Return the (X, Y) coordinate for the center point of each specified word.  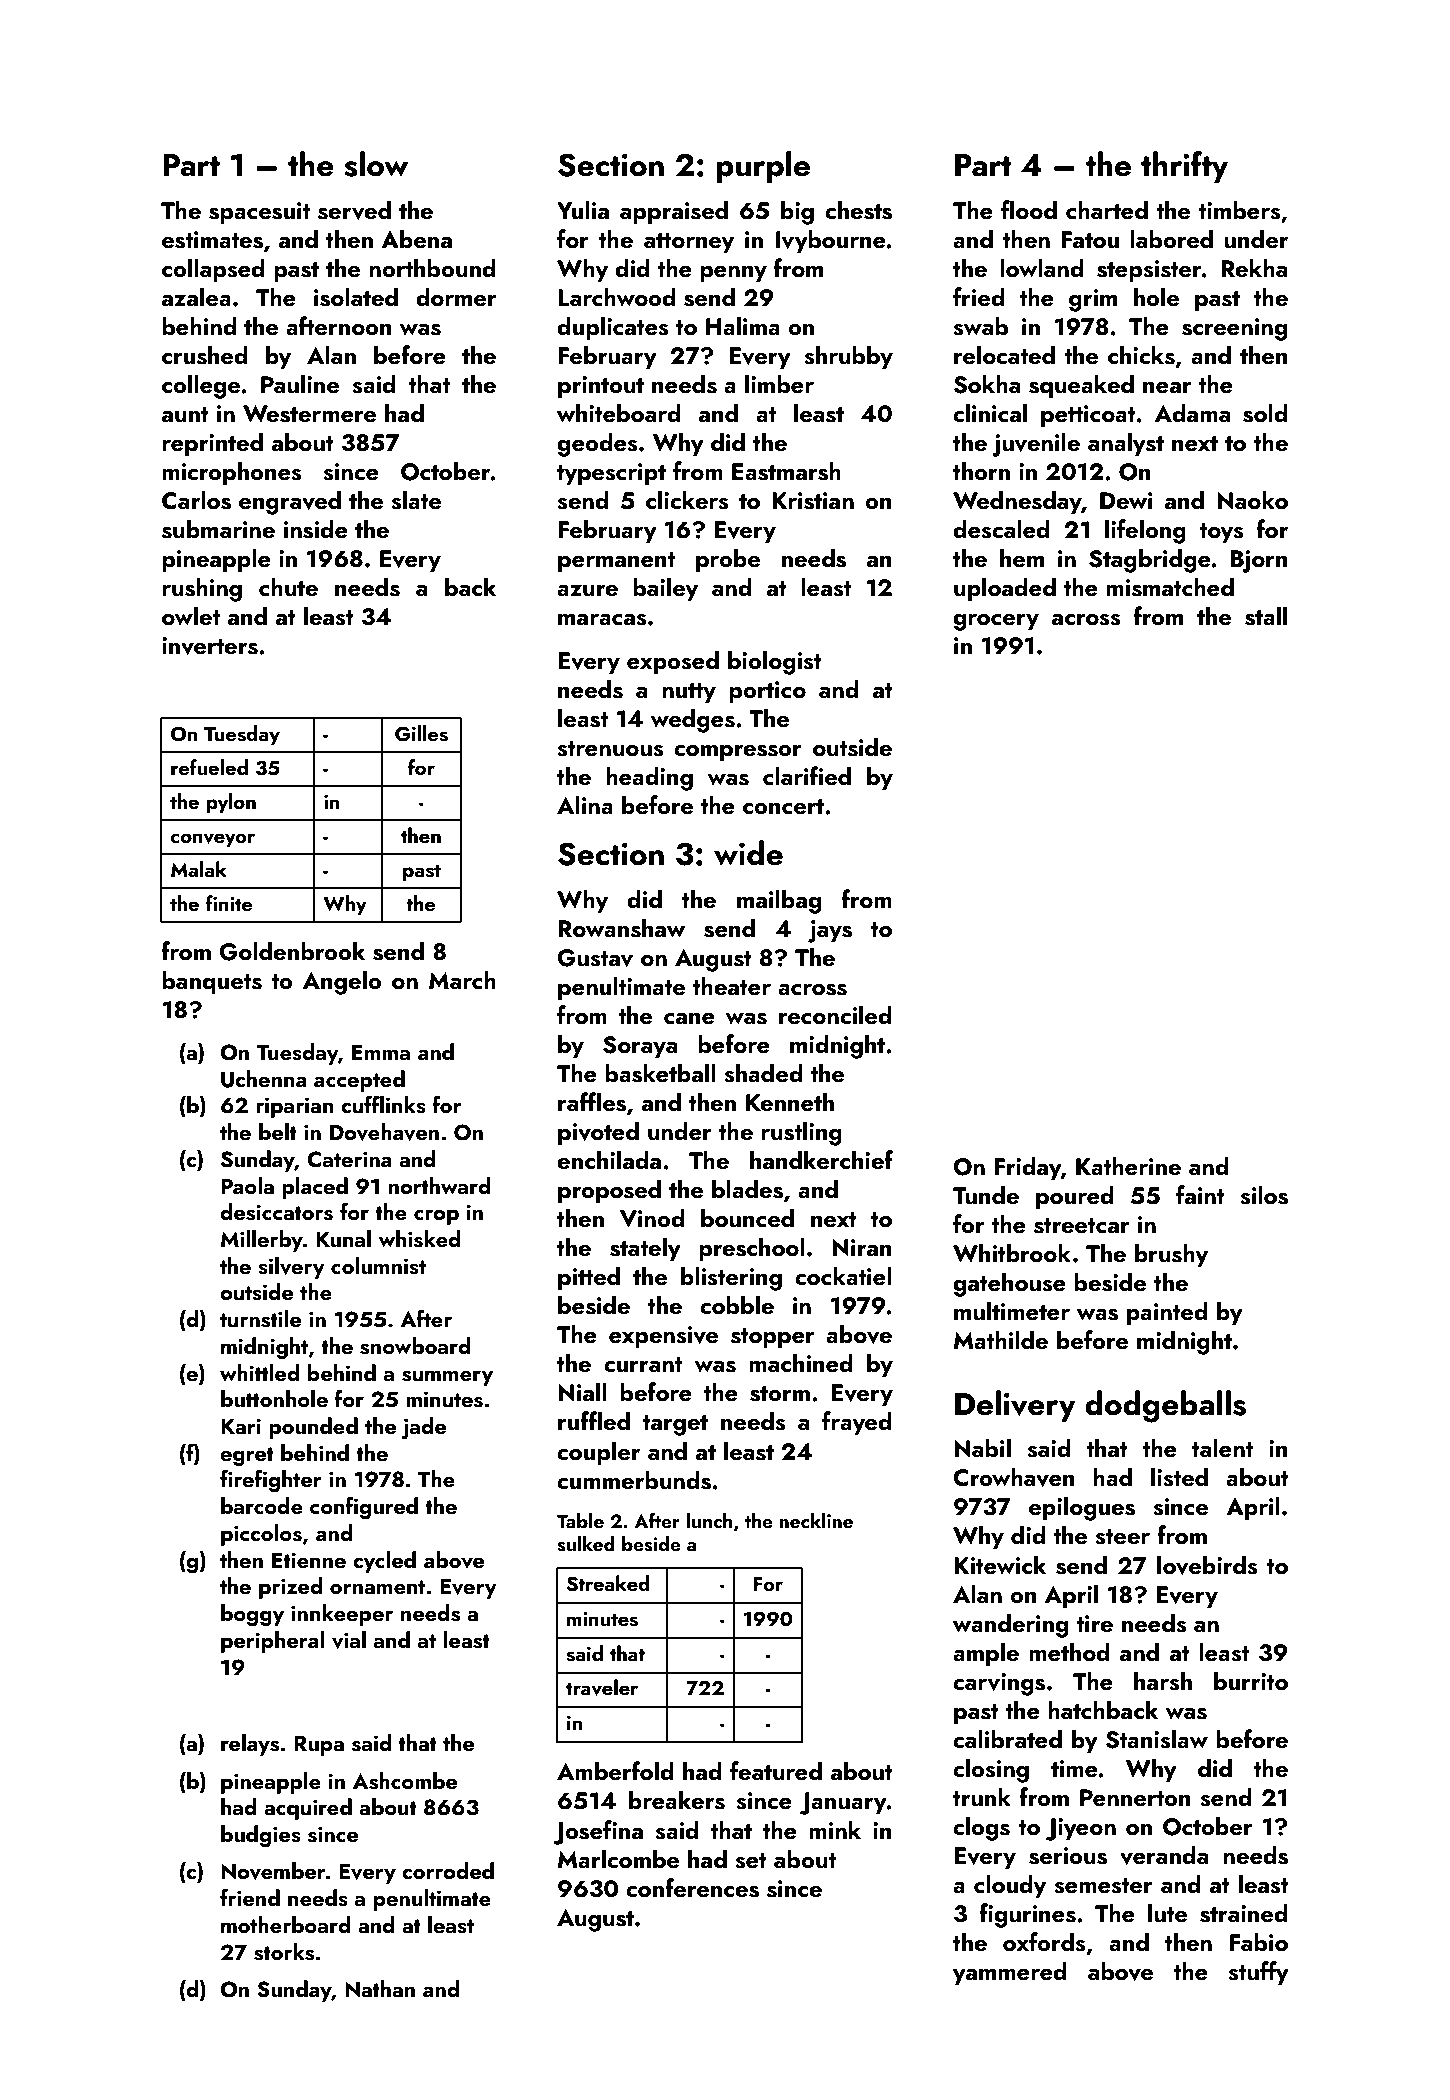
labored (1171, 238)
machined (801, 1362)
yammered (1010, 1973)
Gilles (421, 733)
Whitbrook (1012, 1253)
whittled (259, 1372)
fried (979, 296)
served (354, 210)
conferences (692, 1888)
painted (1167, 1313)
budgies (261, 1836)
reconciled (835, 1014)
